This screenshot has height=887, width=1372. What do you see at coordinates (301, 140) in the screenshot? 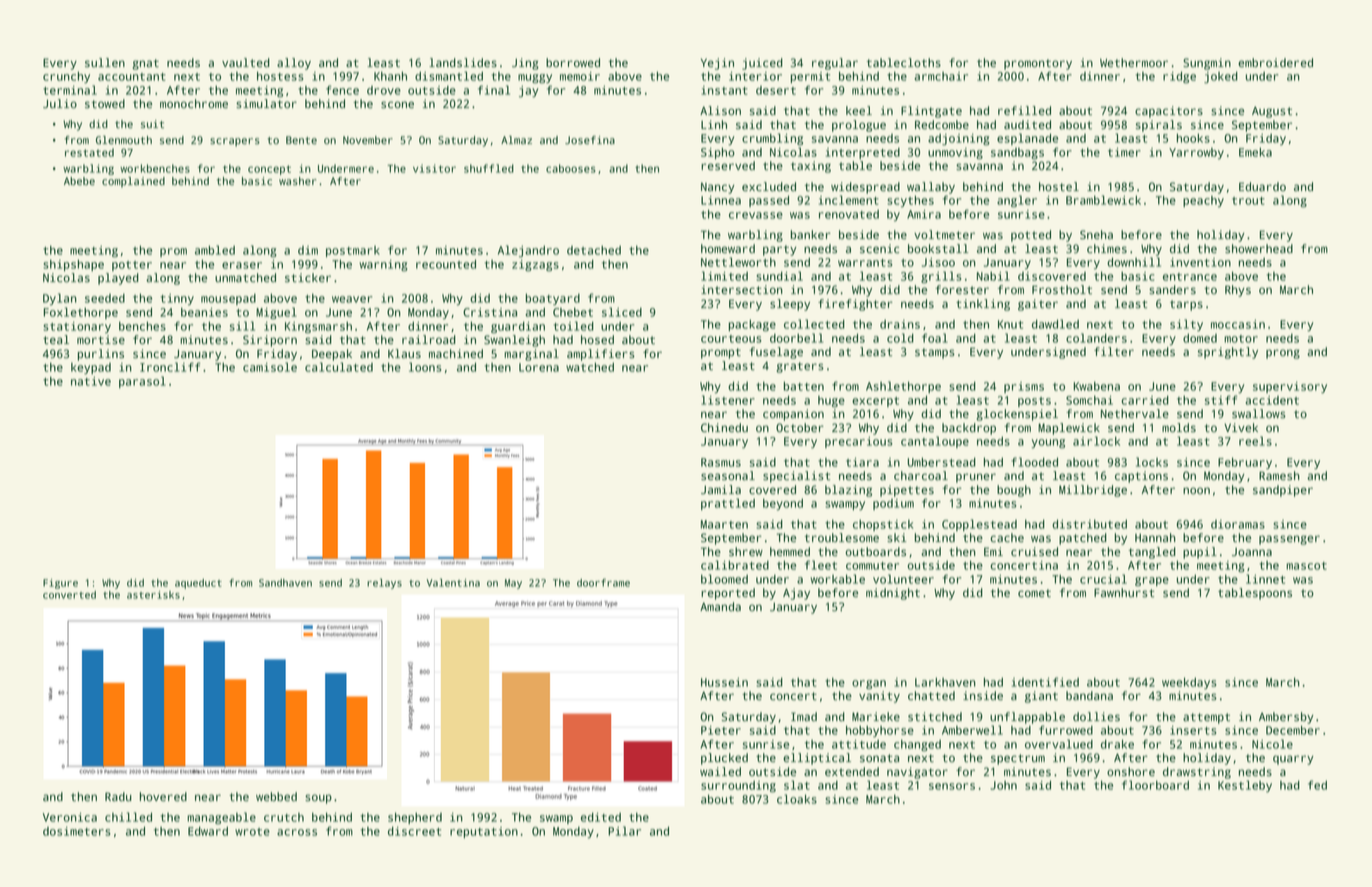
I see `Bente` at bounding box center [301, 140].
